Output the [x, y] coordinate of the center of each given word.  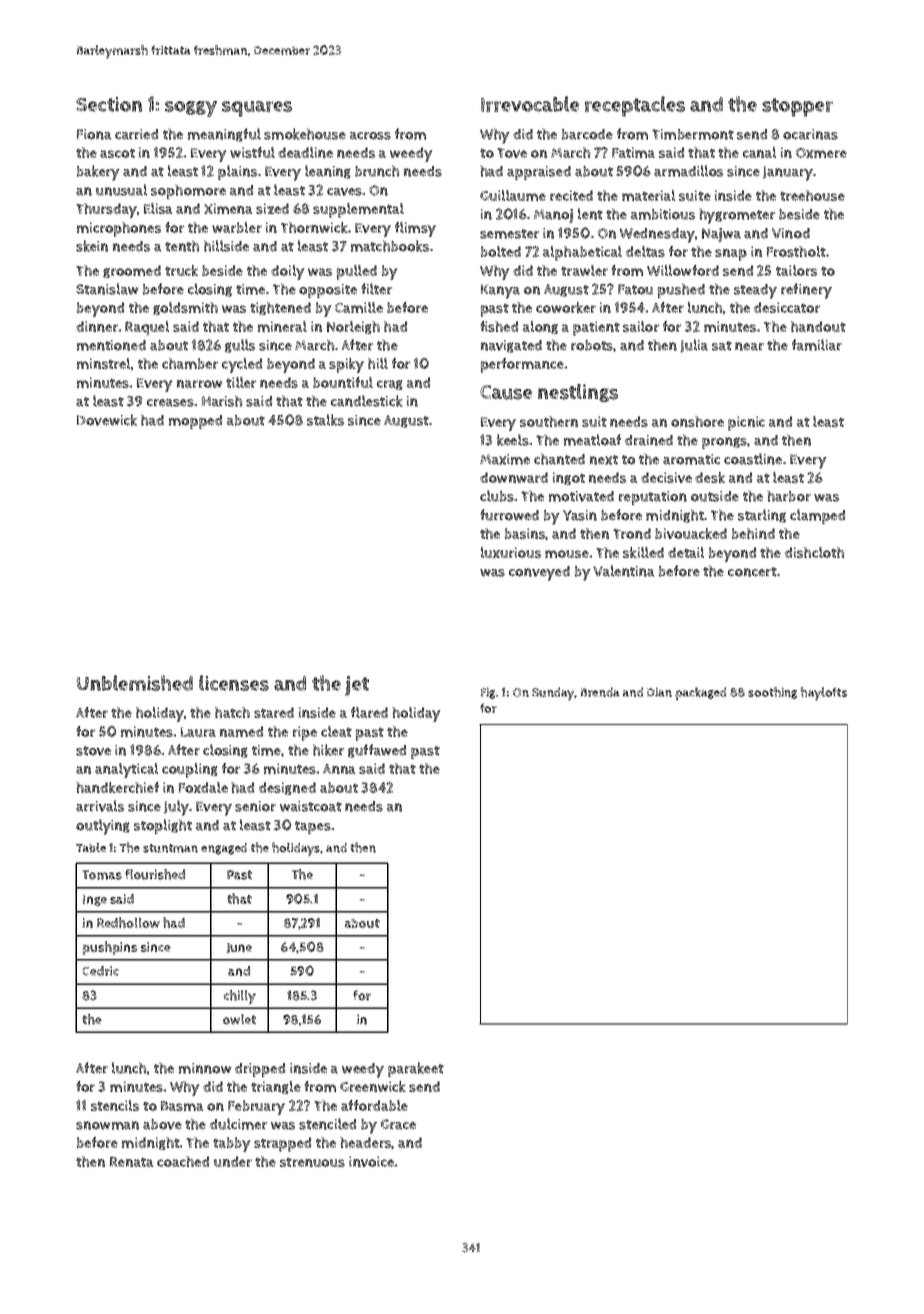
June [239, 948]
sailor [641, 326]
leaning [328, 172]
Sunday [553, 694]
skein [92, 246]
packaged [700, 693]
